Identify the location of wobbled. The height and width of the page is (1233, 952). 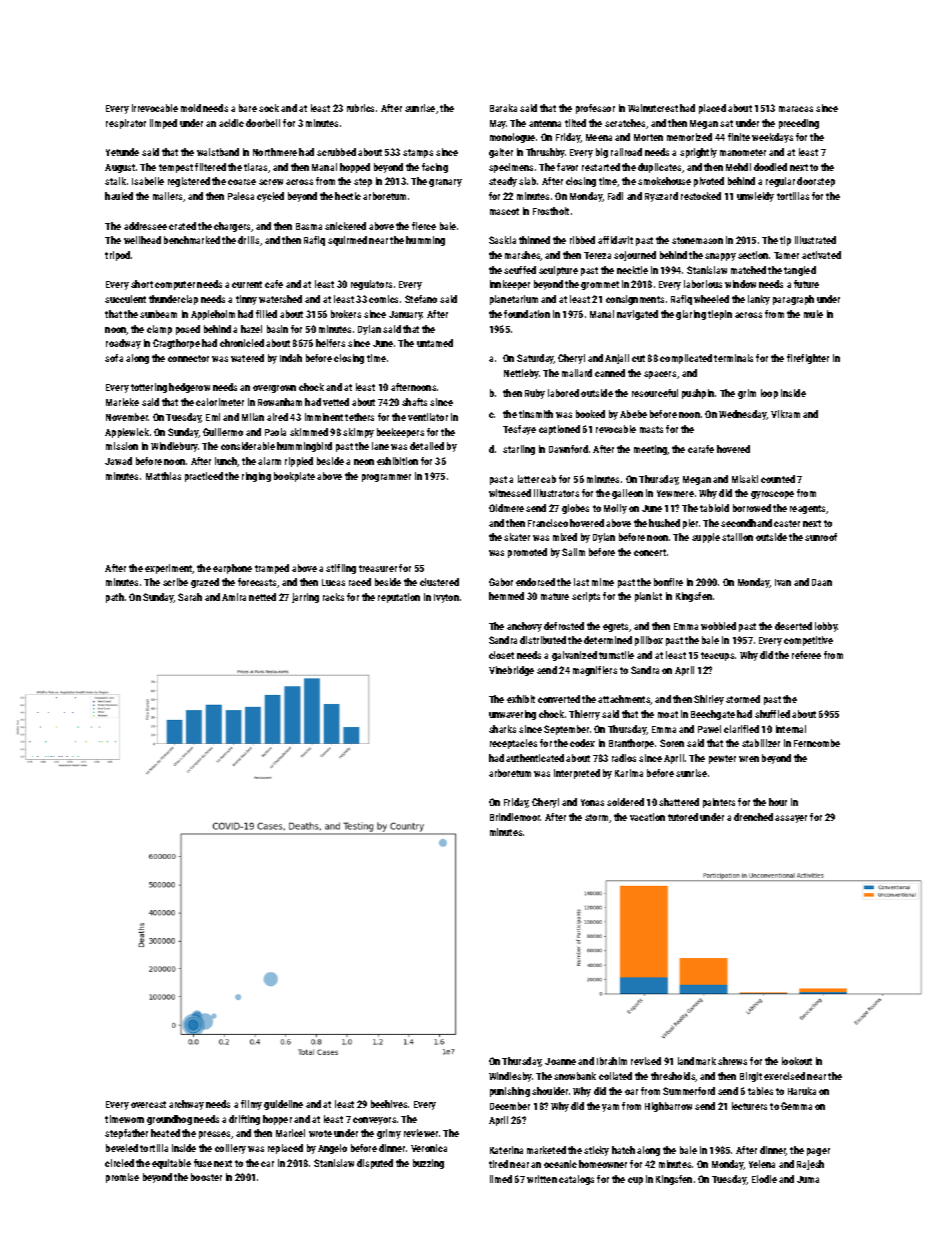
(718, 626).
